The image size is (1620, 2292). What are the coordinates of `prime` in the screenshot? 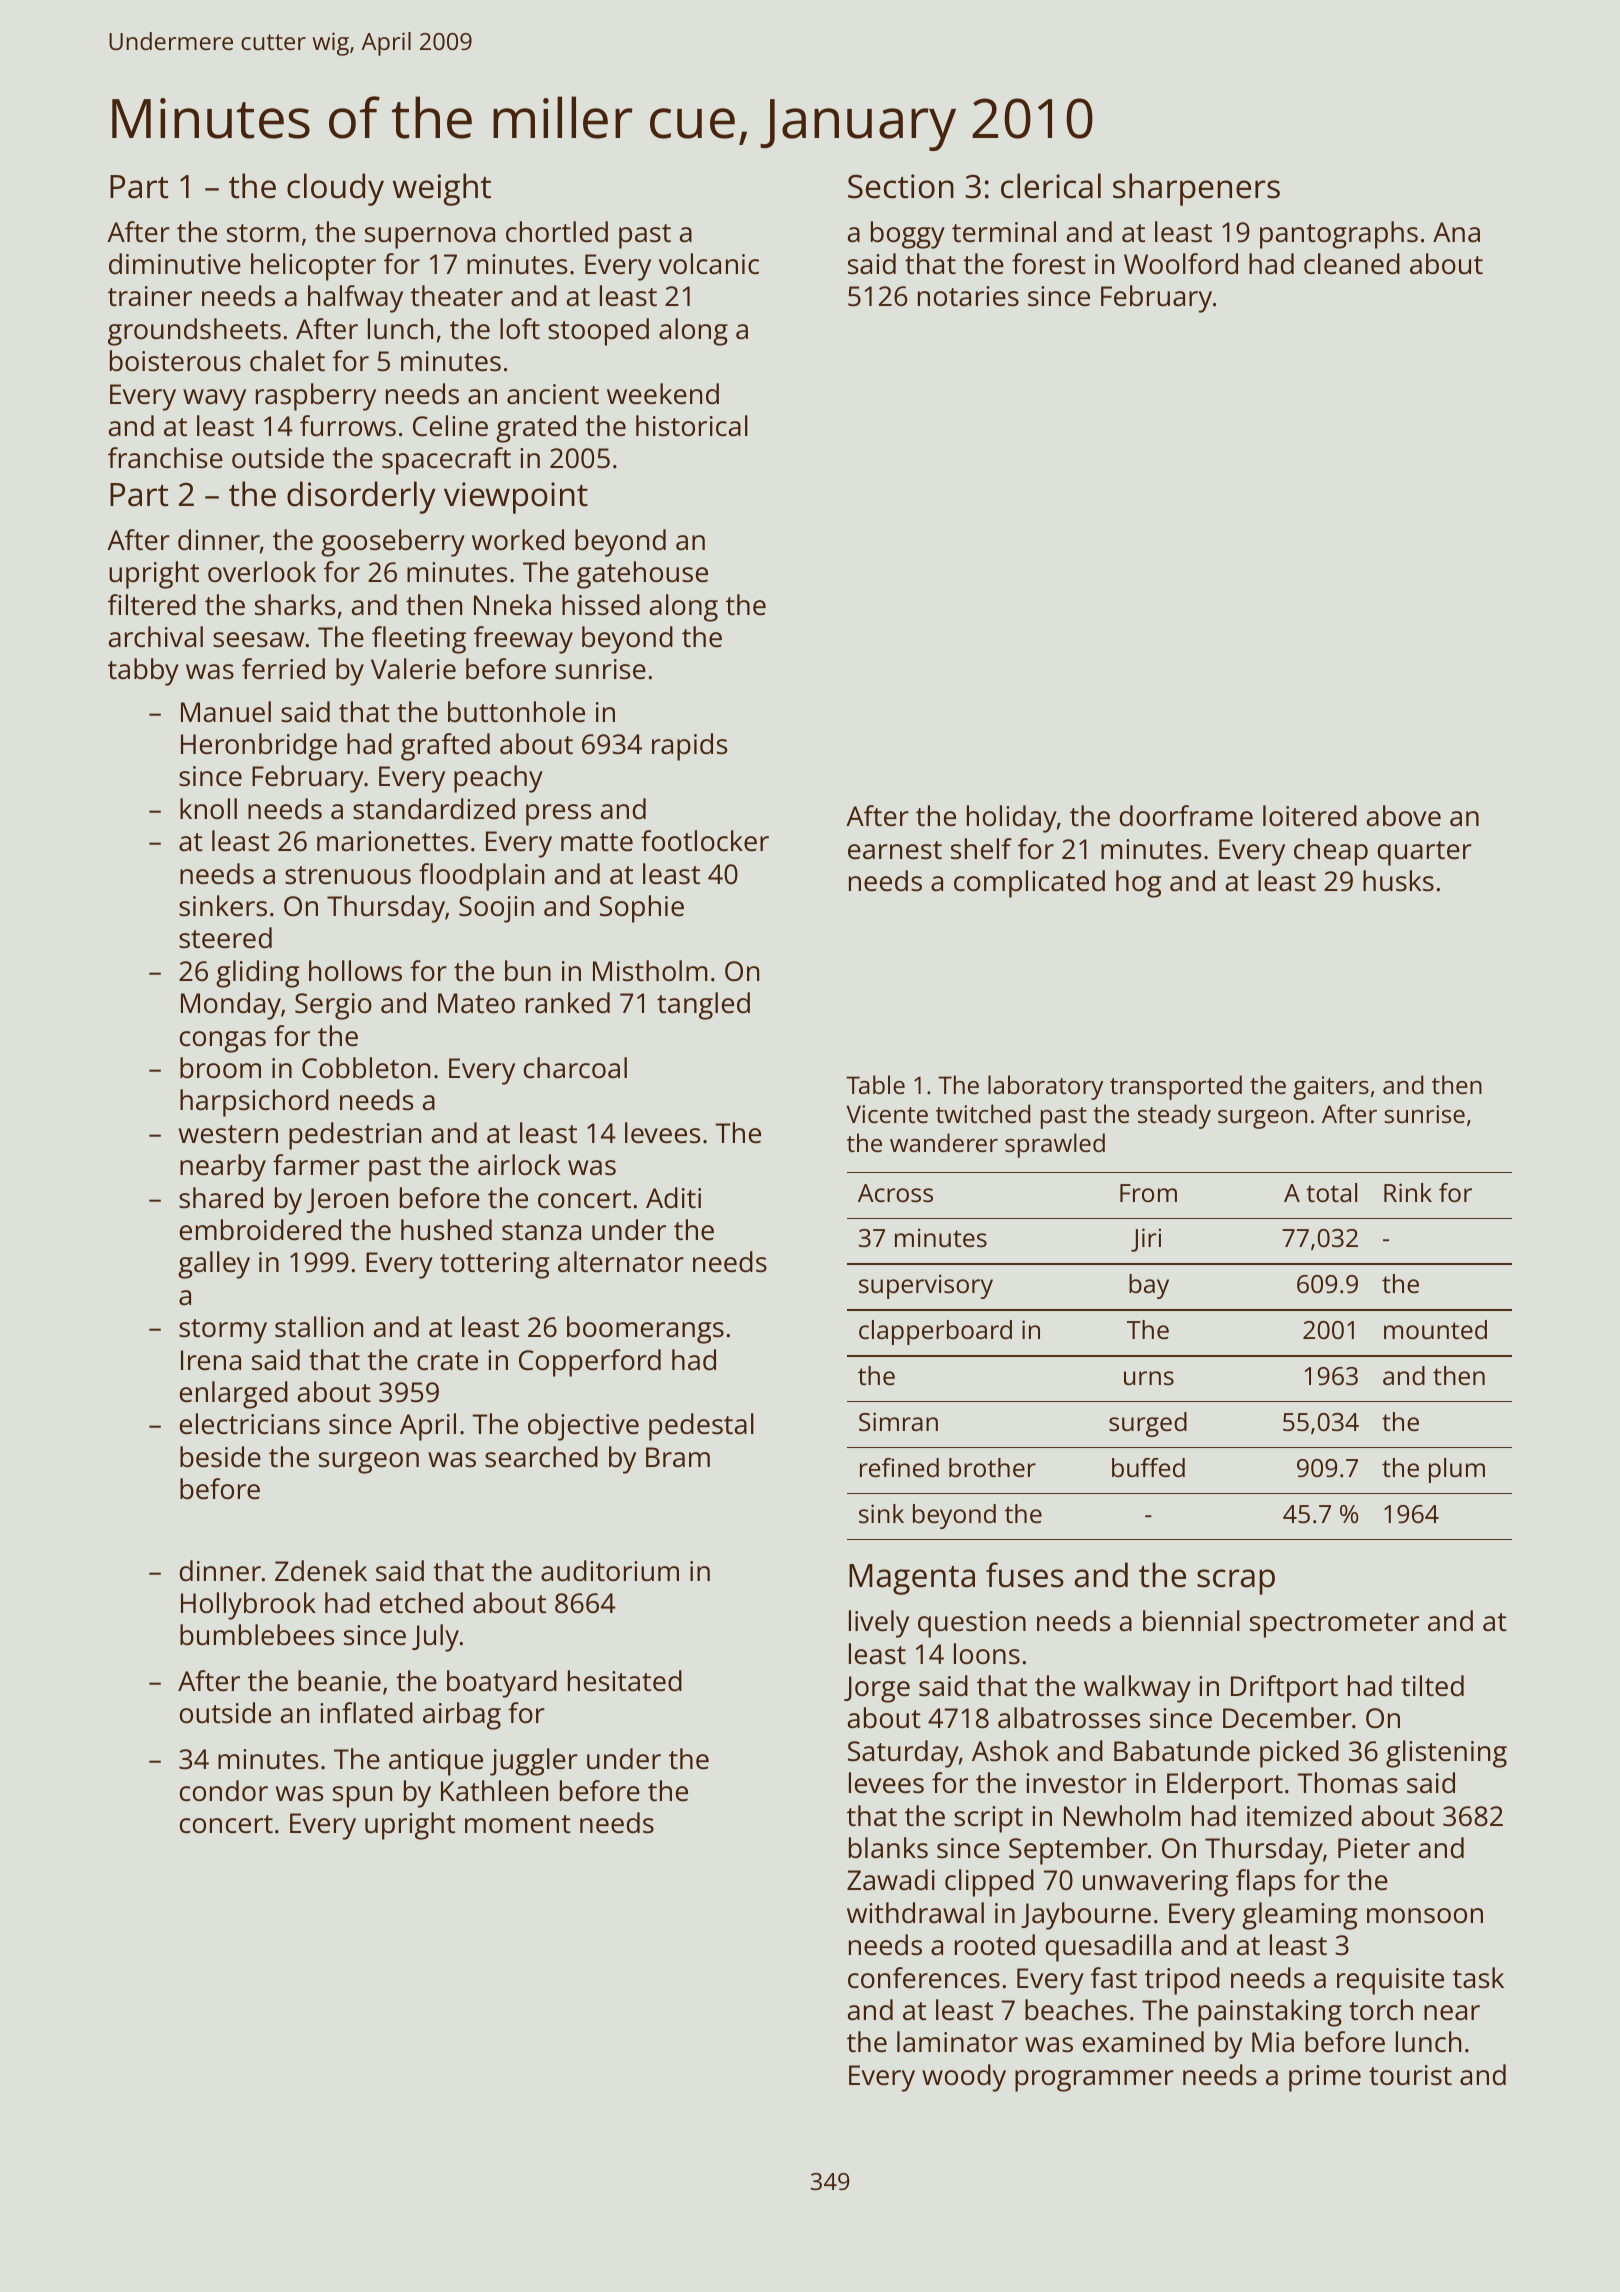 It's located at (1325, 2078).
